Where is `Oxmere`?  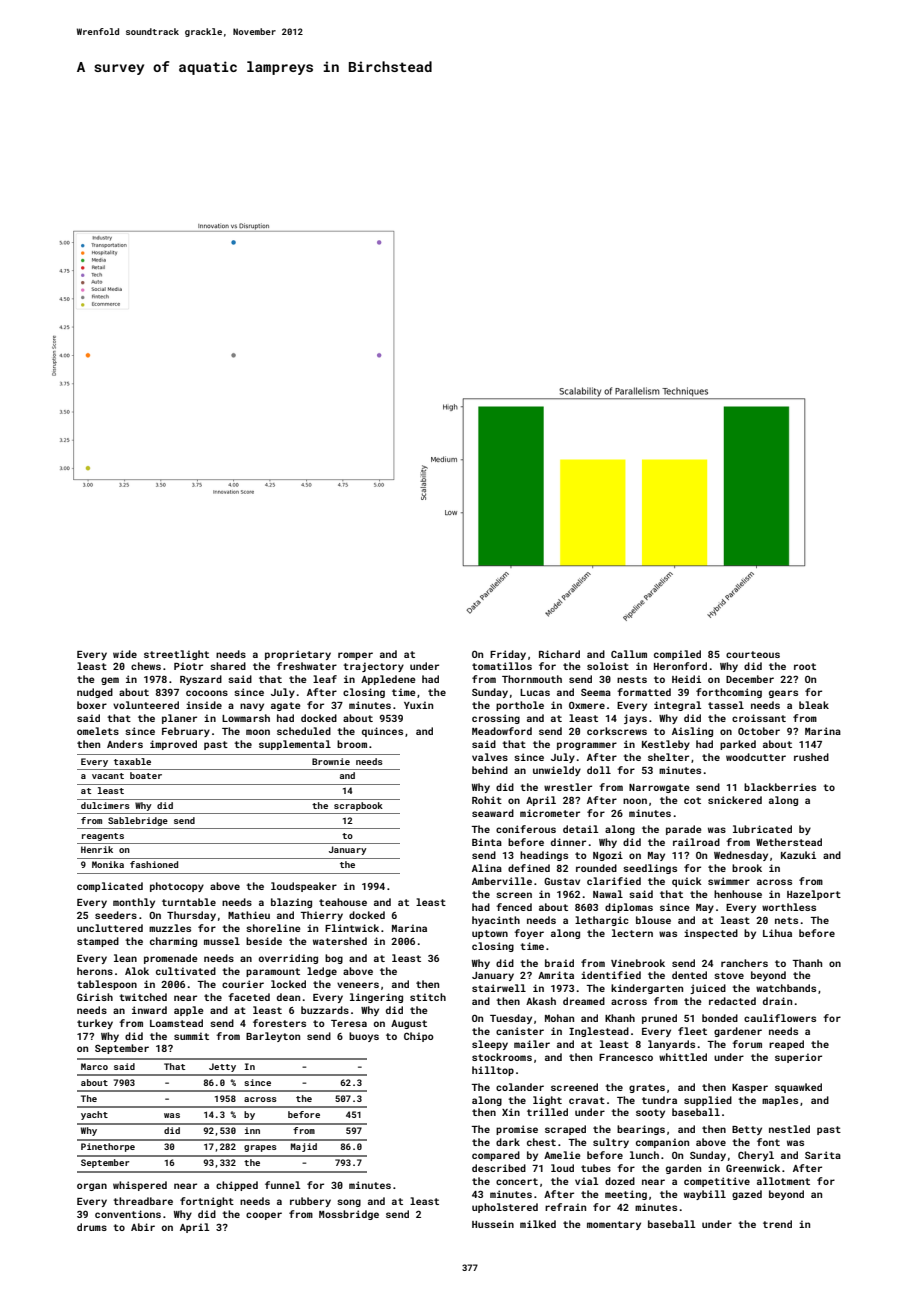
Oxmere is located at coordinates (587, 705).
